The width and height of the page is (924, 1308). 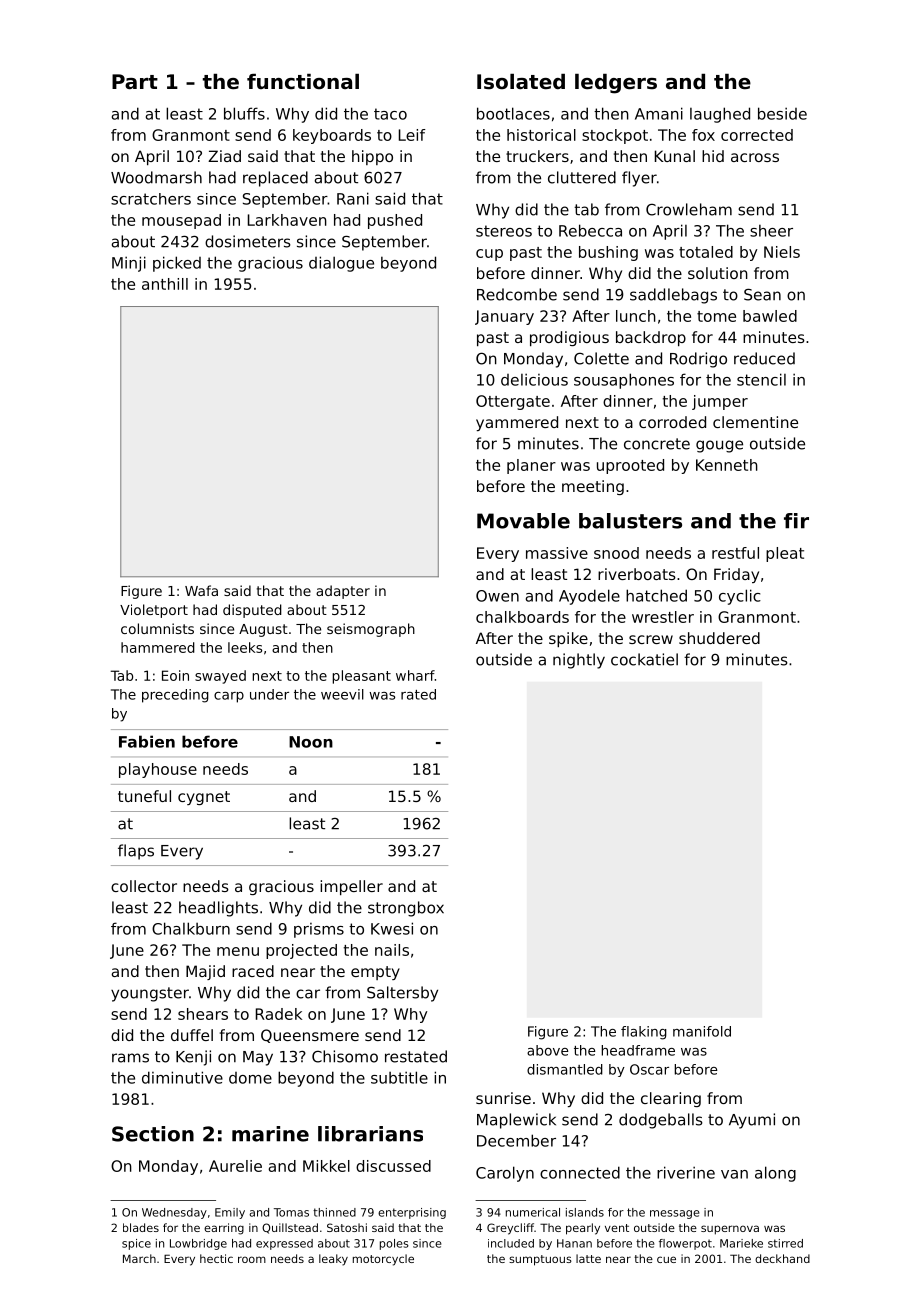 I want to click on Movable, so click(x=523, y=521).
